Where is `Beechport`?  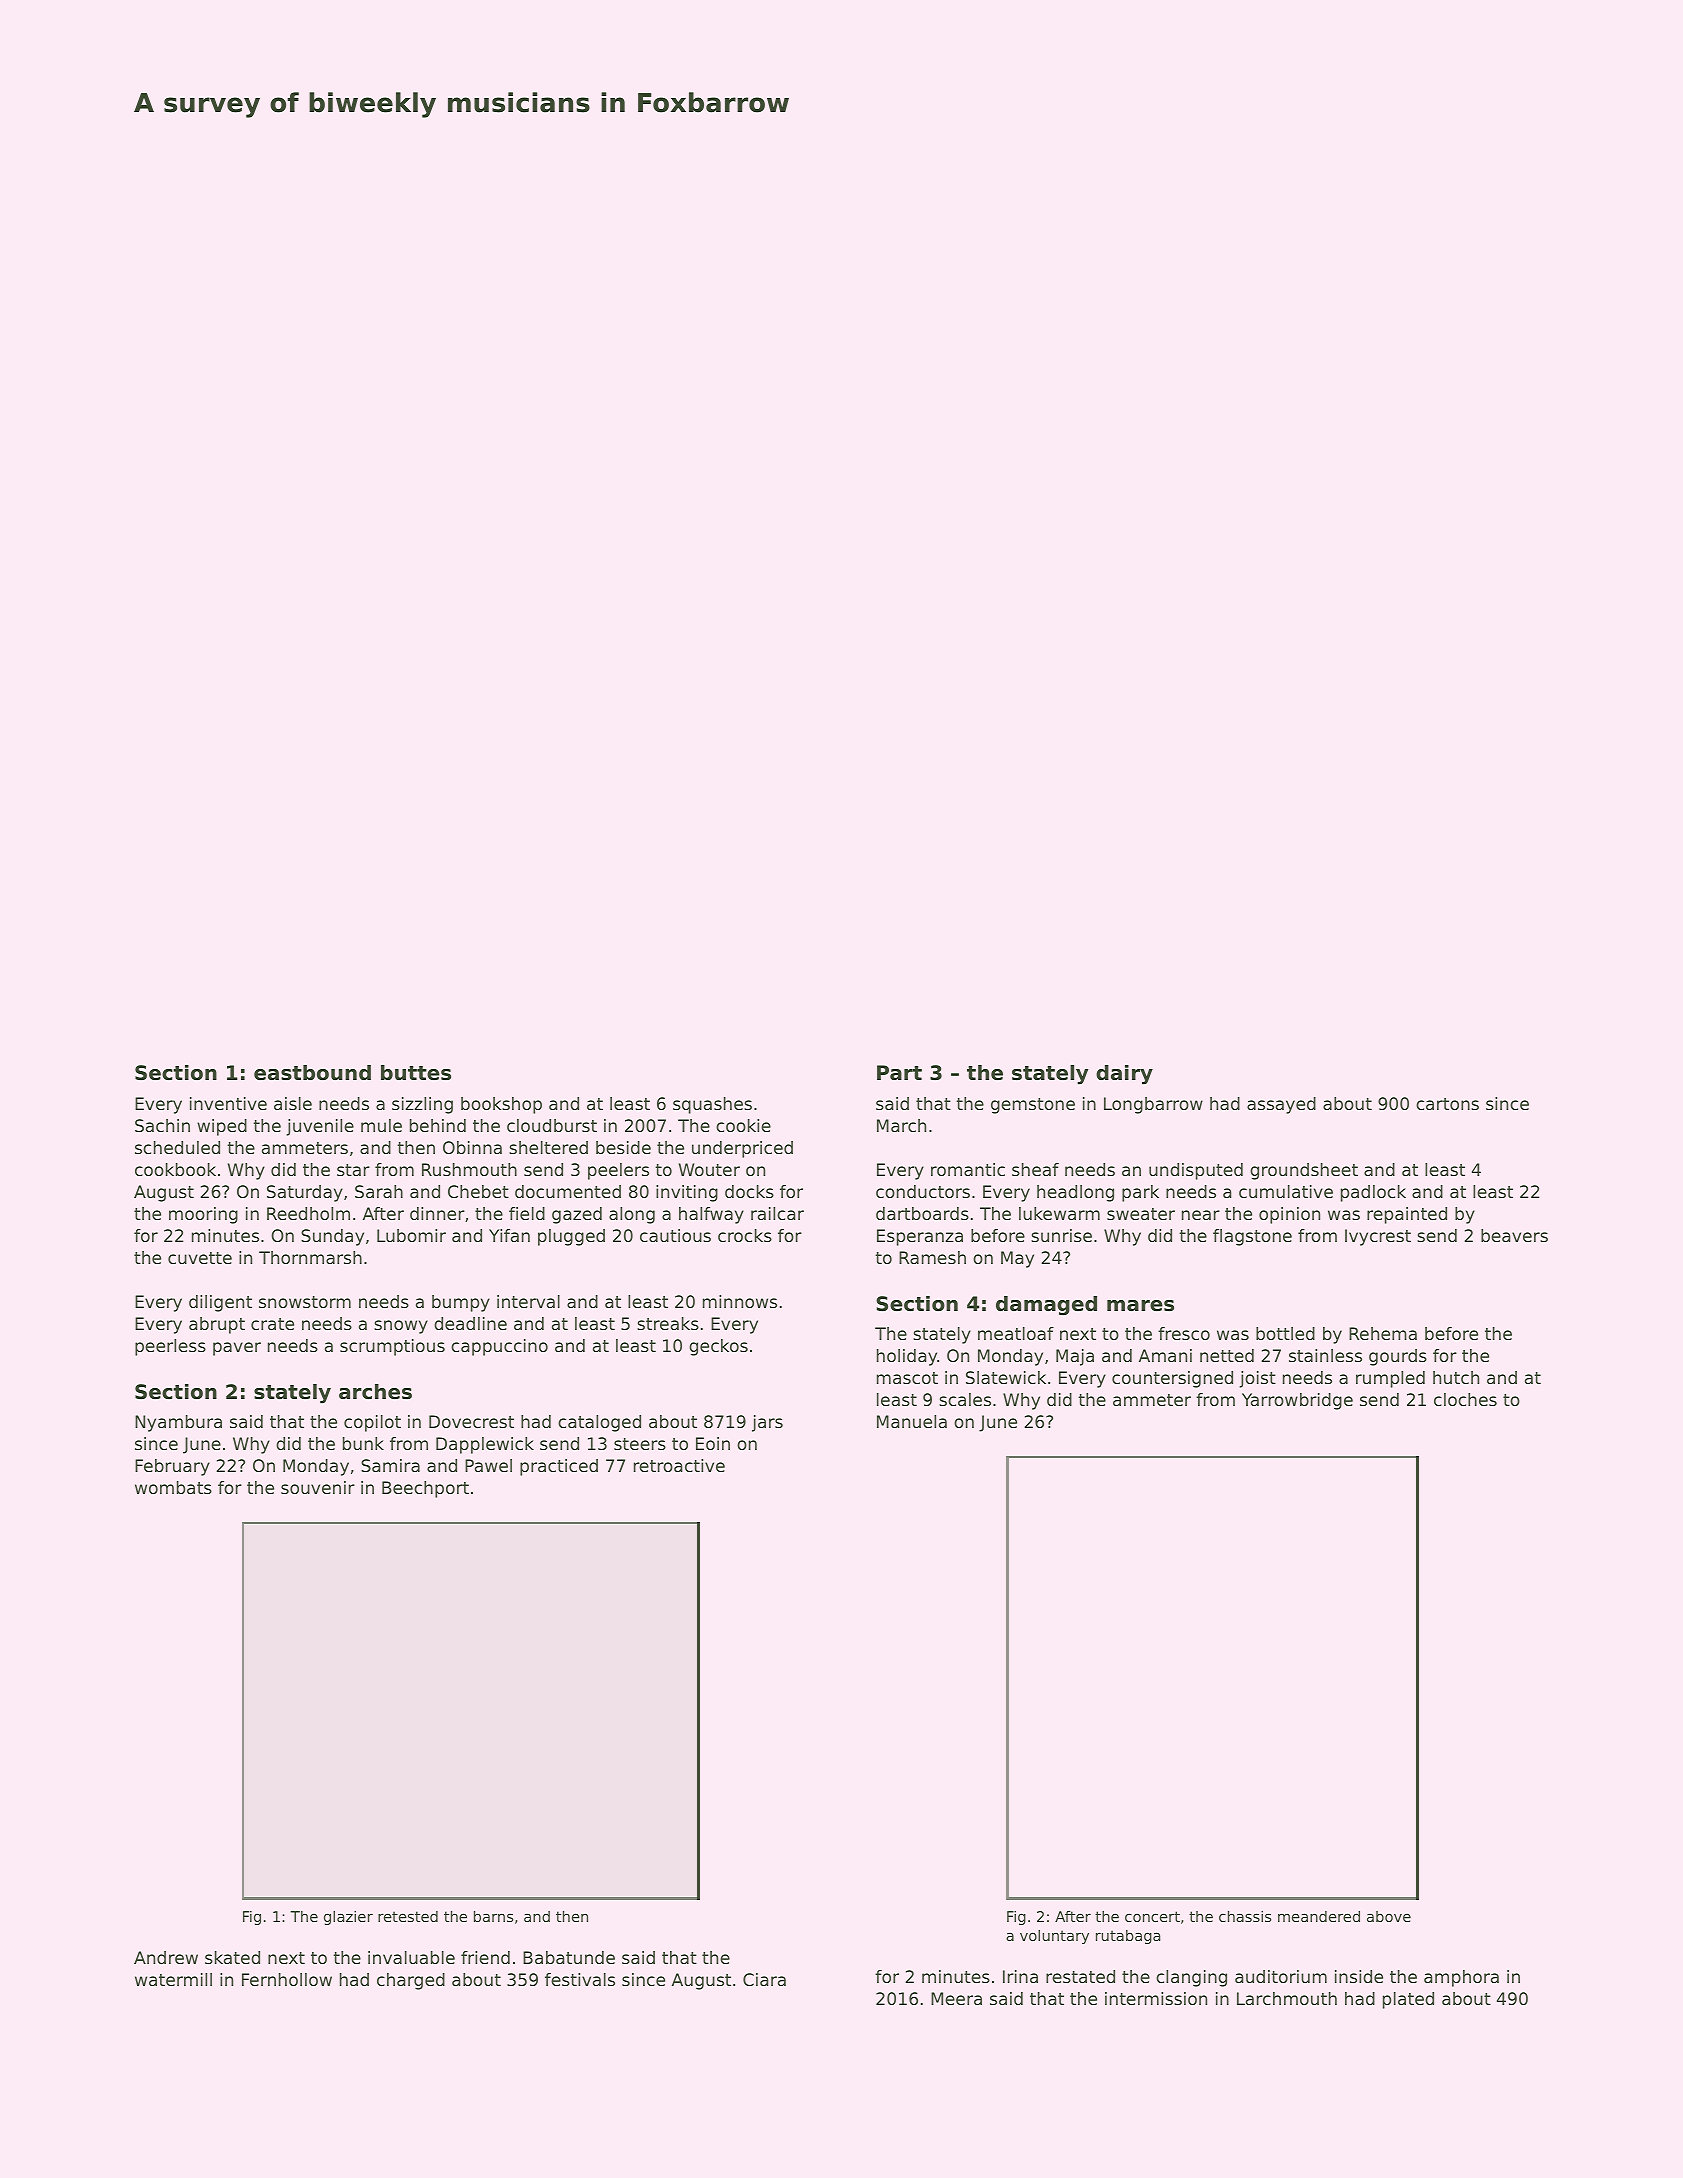
Beechport is located at coordinates (425, 1489).
